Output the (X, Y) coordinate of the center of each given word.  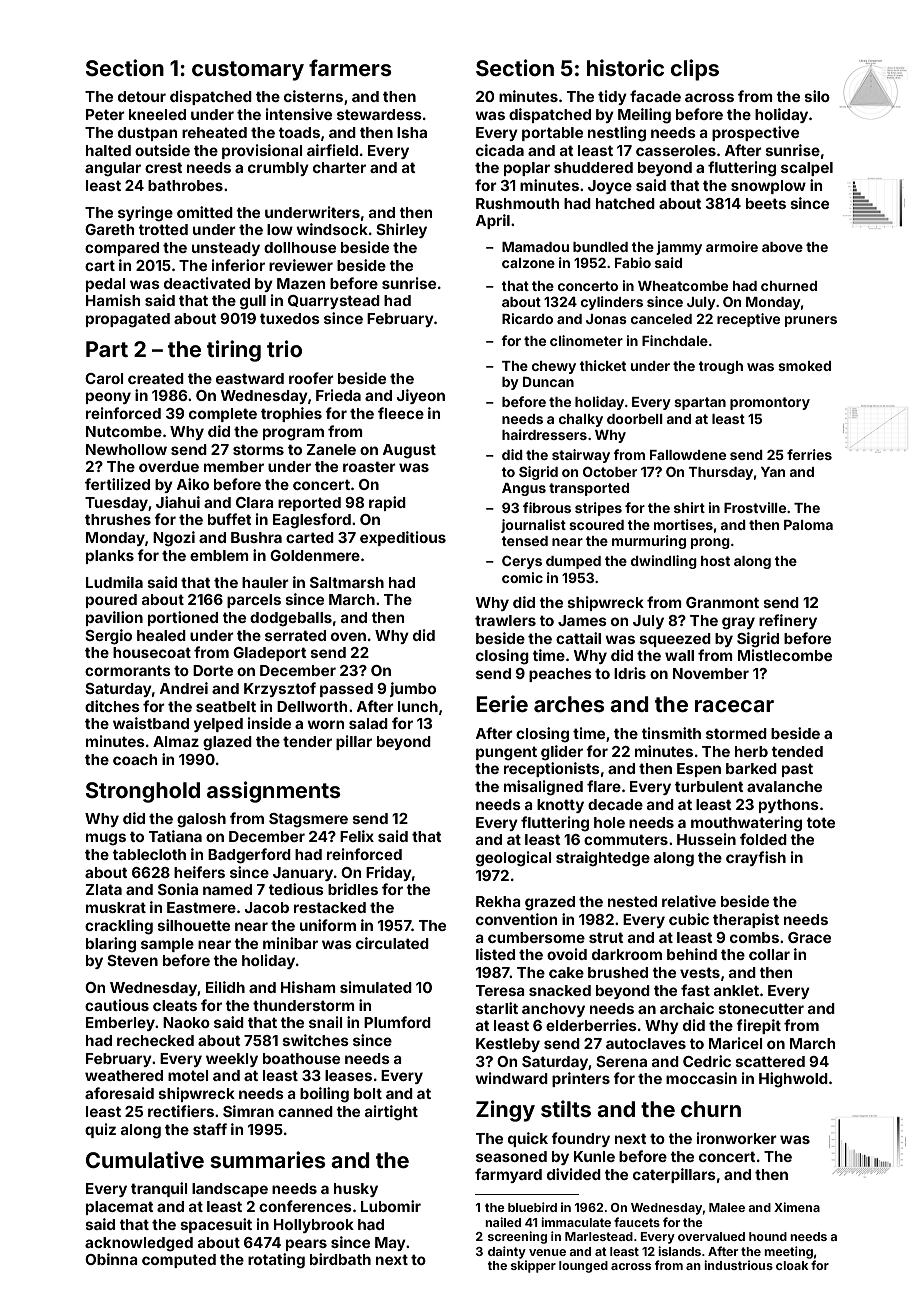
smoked (804, 366)
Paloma (808, 525)
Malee (727, 1207)
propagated (128, 320)
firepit (758, 1026)
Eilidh (225, 987)
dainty (507, 1252)
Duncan (548, 381)
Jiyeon (421, 396)
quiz (100, 1130)
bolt (368, 1093)
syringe (145, 214)
